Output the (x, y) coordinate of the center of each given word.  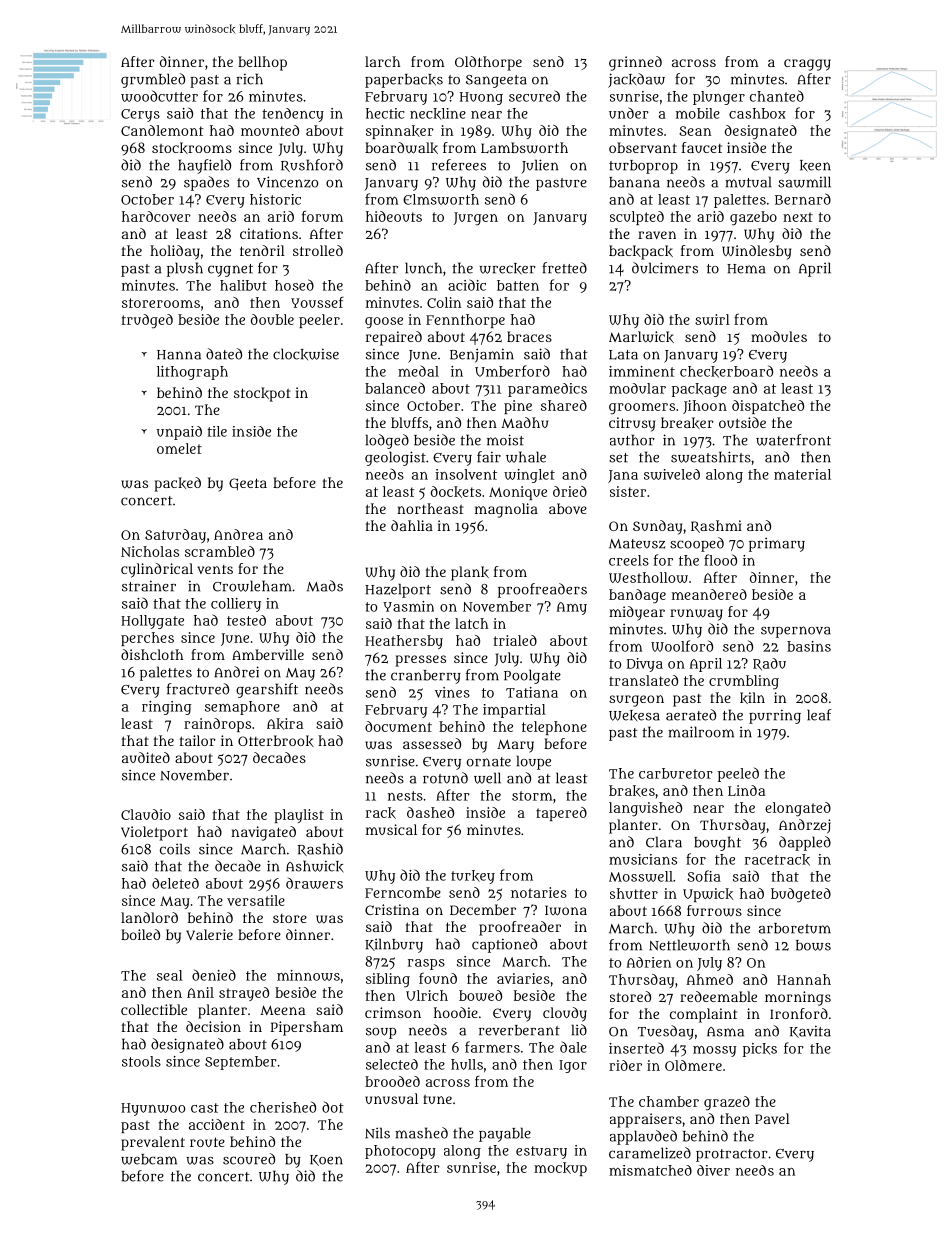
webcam (149, 1159)
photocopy (400, 1152)
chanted (777, 96)
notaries (539, 892)
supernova (796, 632)
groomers (642, 409)
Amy (572, 608)
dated (224, 354)
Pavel (772, 1118)
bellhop (262, 63)
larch (382, 61)
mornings (798, 998)
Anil (200, 992)
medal (418, 371)
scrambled (220, 551)
